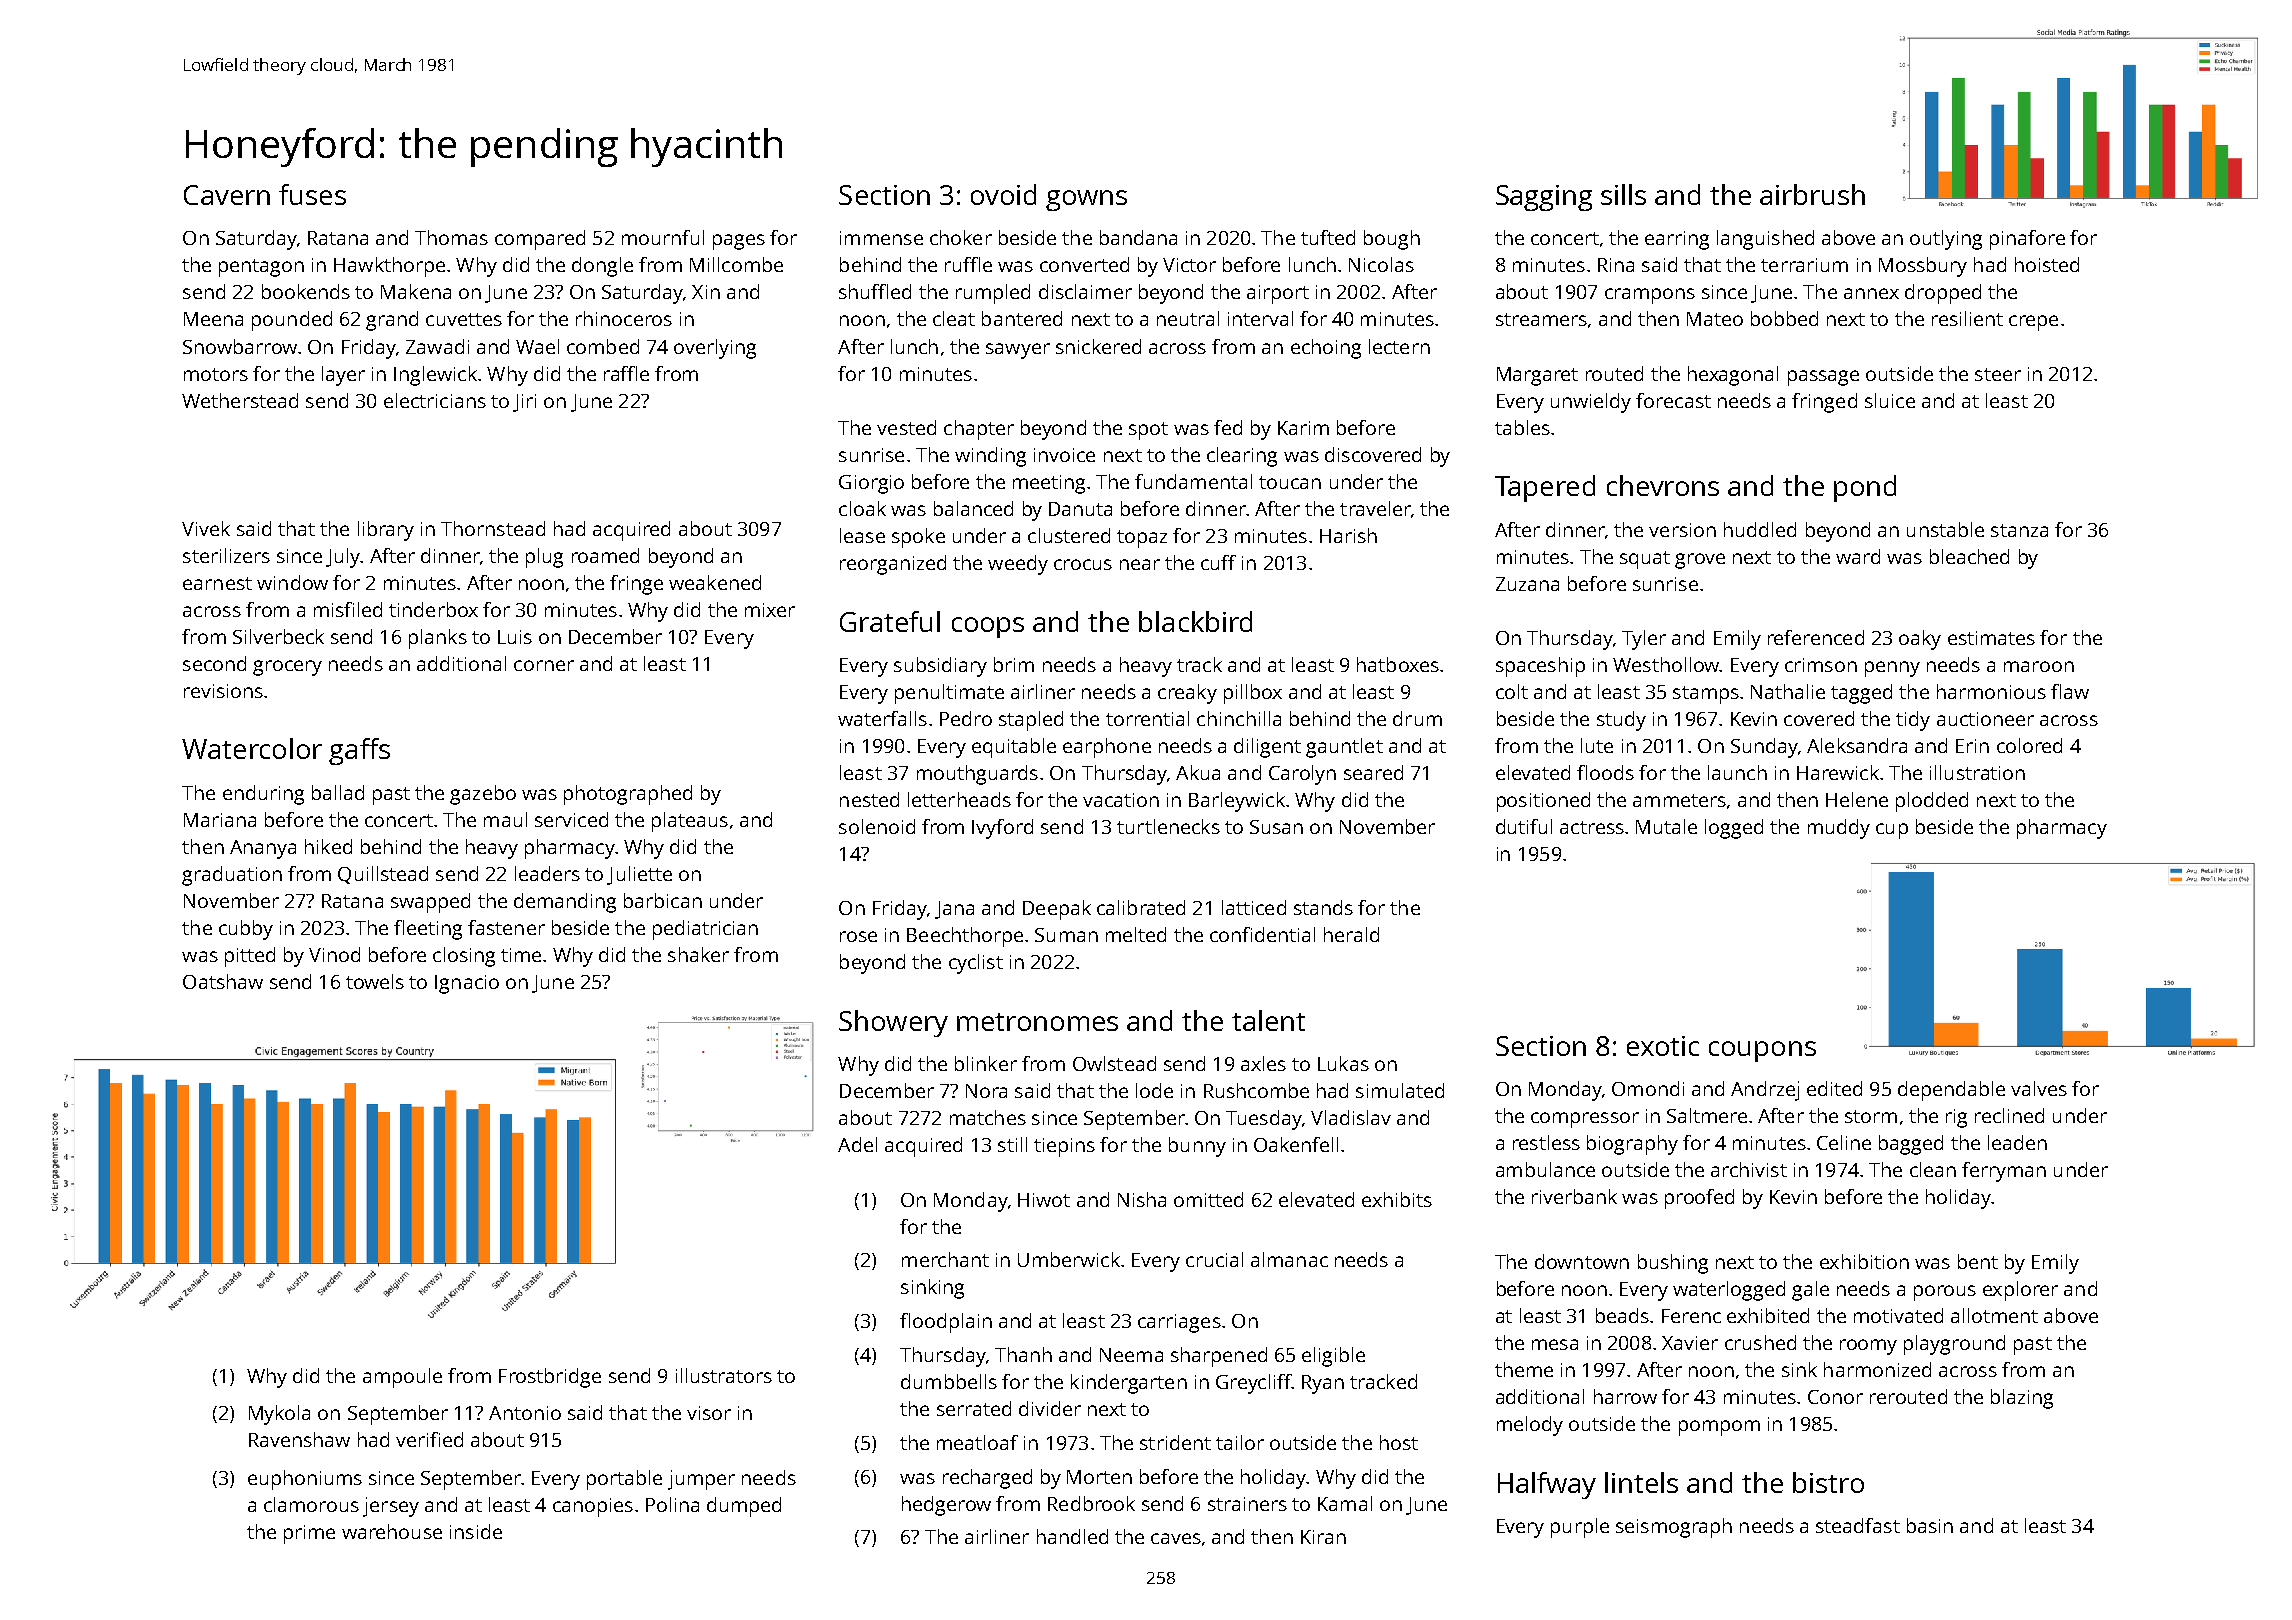 Image resolution: width=2292 pixels, height=1620 pixels. I want to click on archivist, so click(1749, 1169).
